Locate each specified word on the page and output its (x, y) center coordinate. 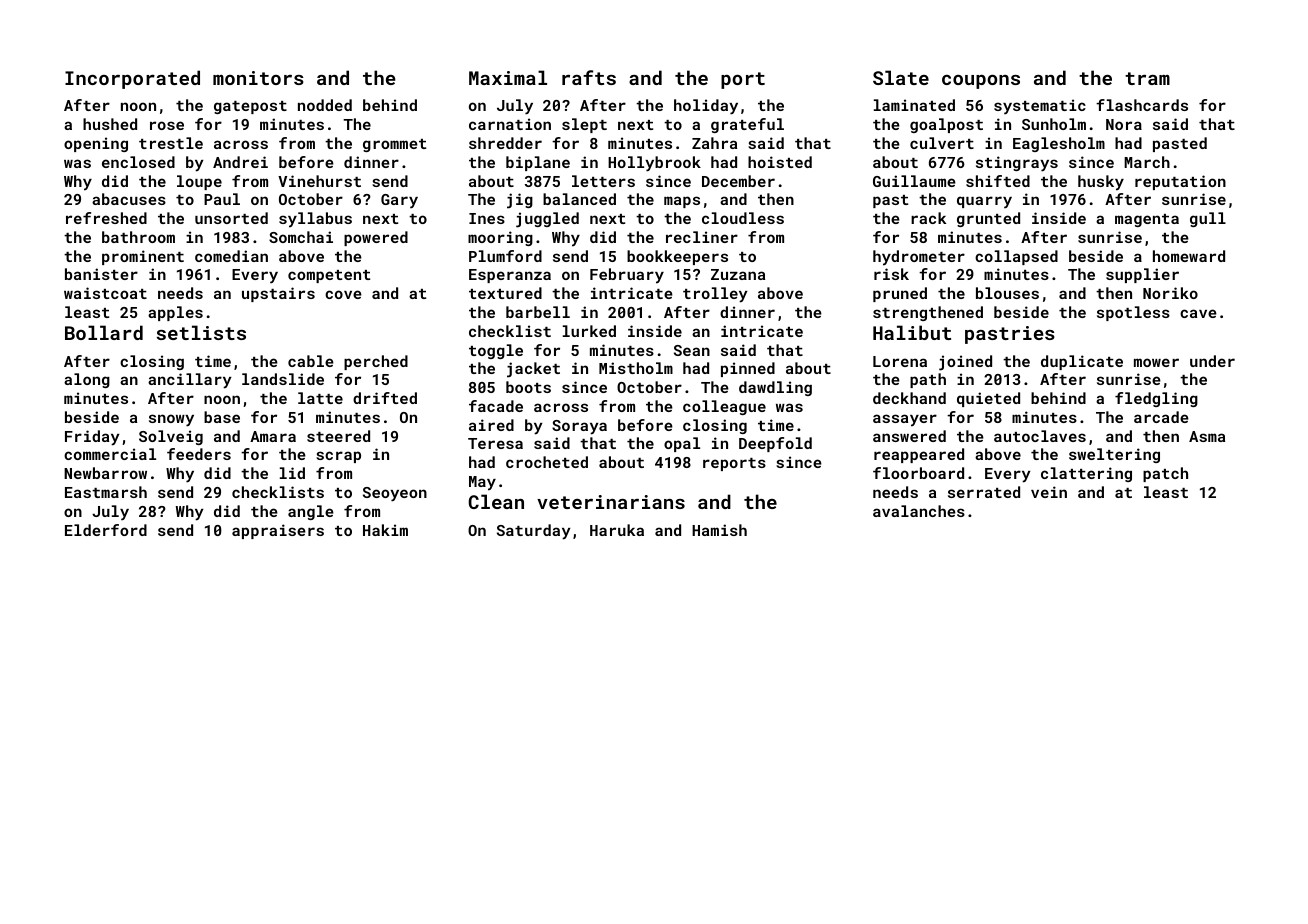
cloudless (743, 218)
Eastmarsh (106, 492)
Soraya (579, 427)
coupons (981, 82)
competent (329, 276)
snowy (171, 420)
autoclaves (1040, 436)
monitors (258, 78)
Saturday (534, 532)
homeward (1189, 256)
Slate (901, 77)
